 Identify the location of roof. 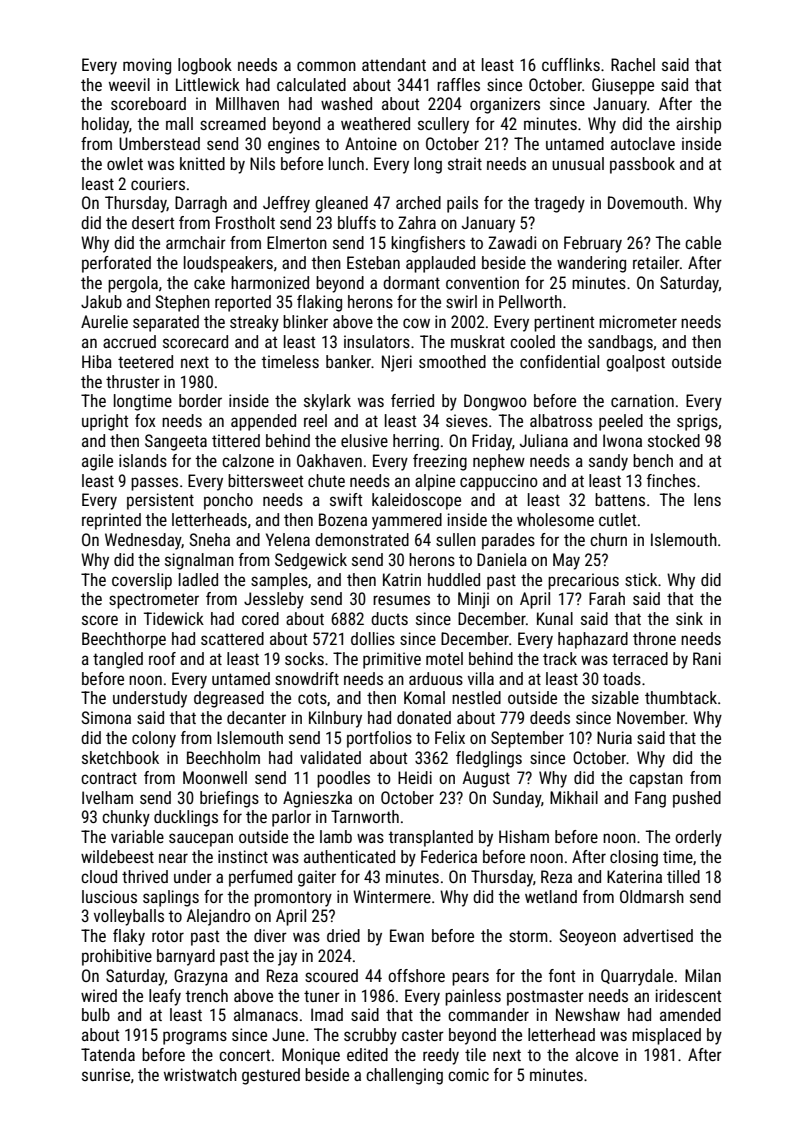
(162, 658).
